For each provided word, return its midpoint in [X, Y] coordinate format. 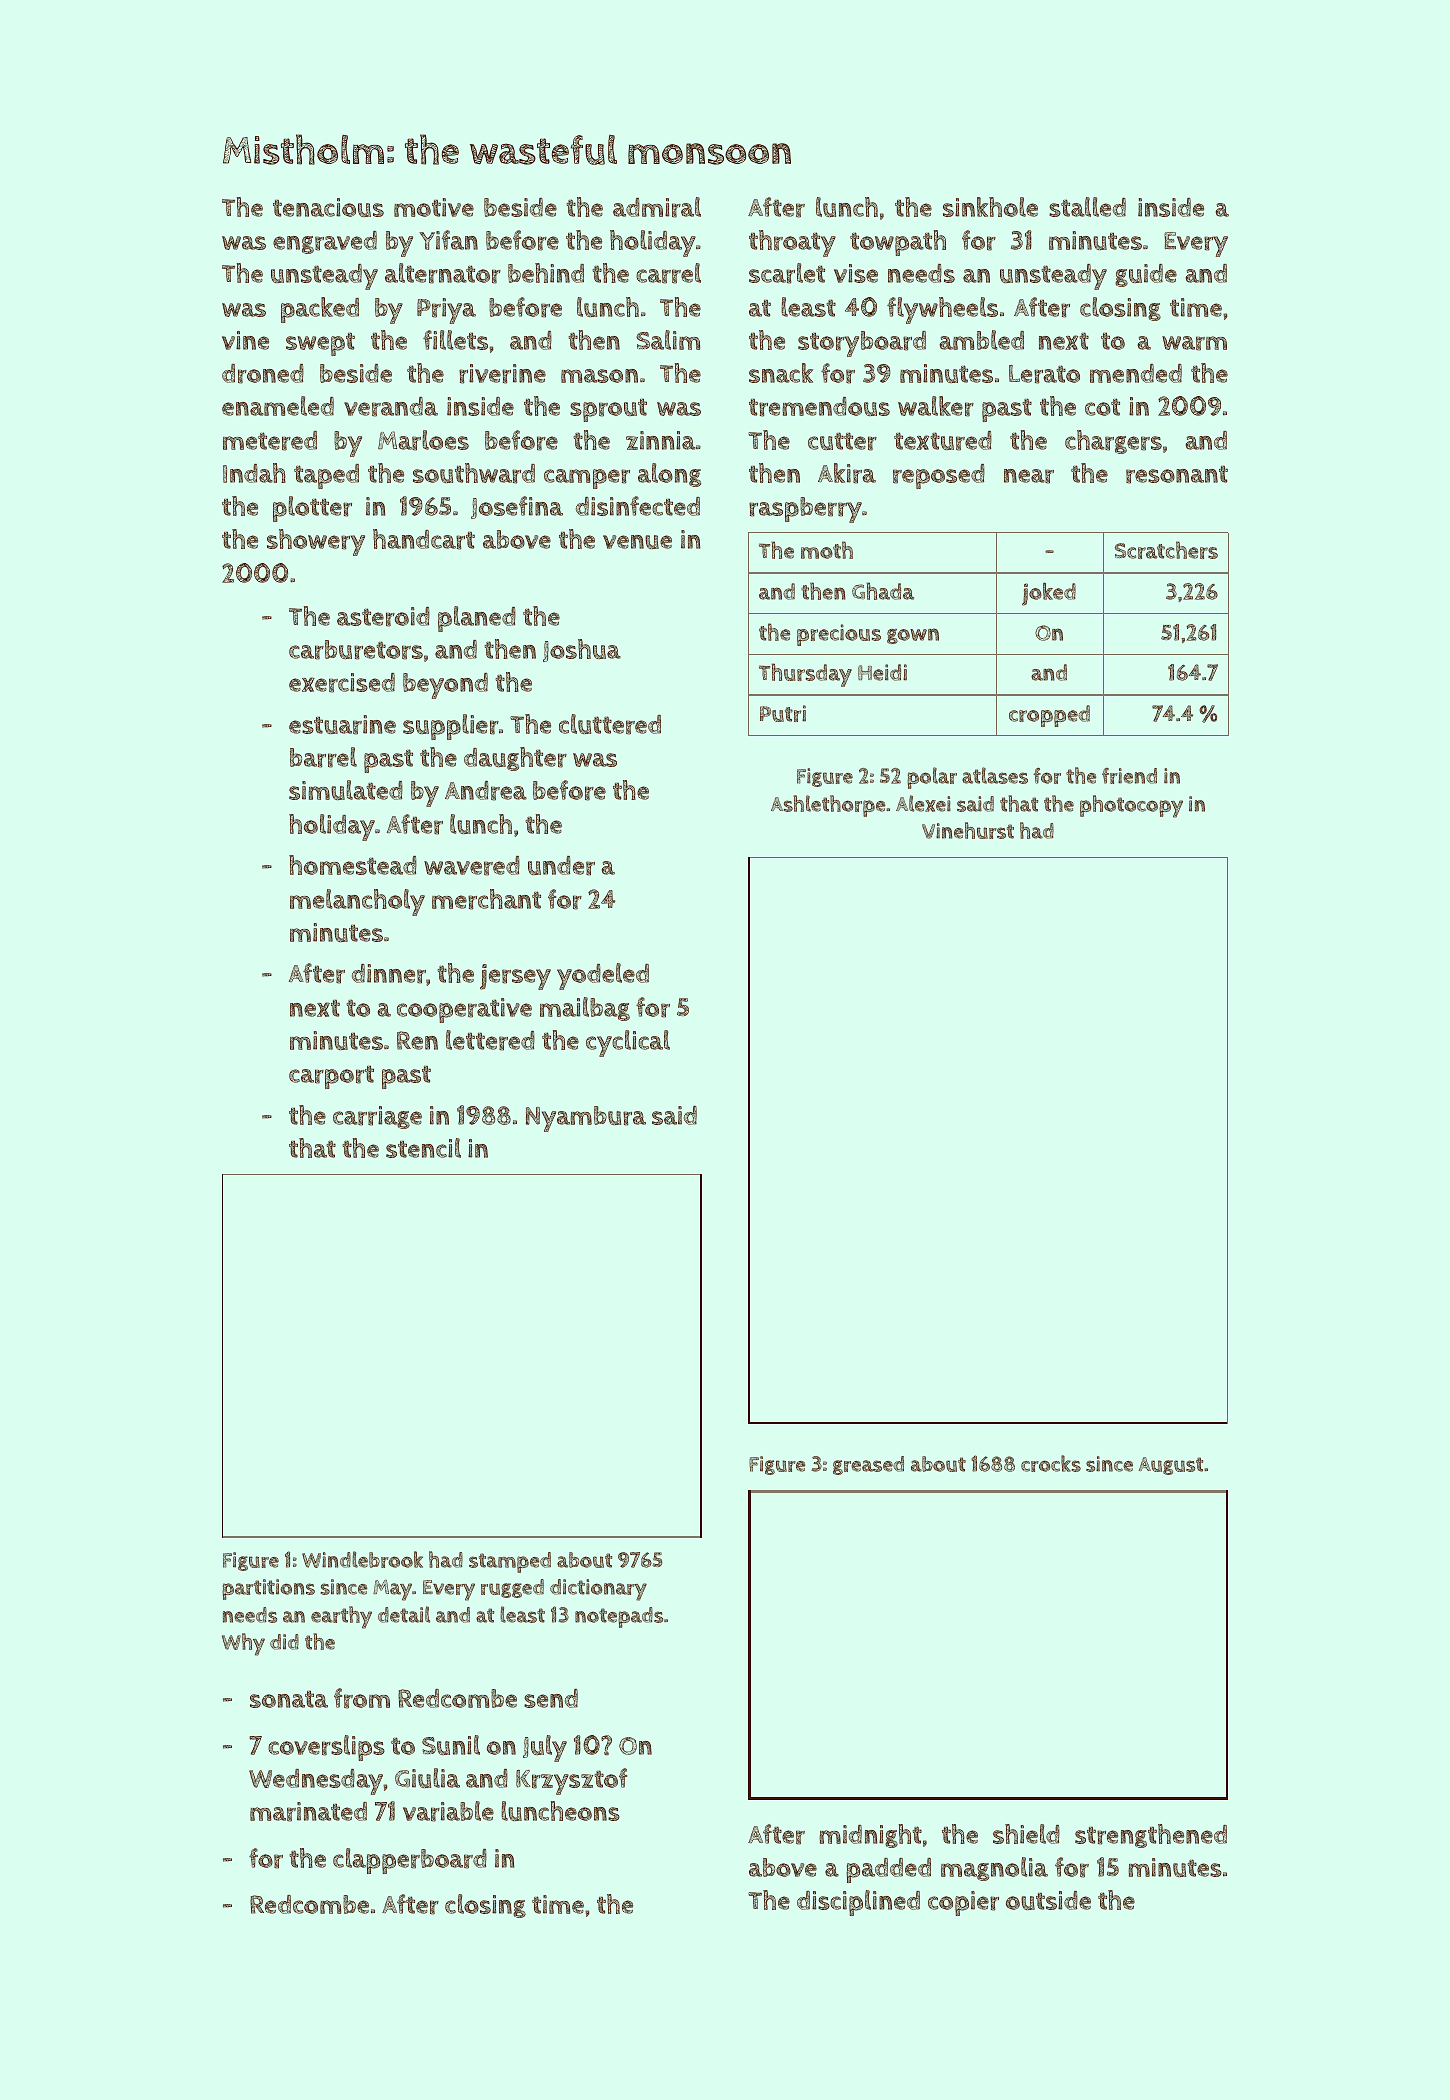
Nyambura [586, 1119]
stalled [1087, 207]
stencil [423, 1148]
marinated [308, 1812]
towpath [898, 243]
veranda [391, 407]
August [1171, 1466]
